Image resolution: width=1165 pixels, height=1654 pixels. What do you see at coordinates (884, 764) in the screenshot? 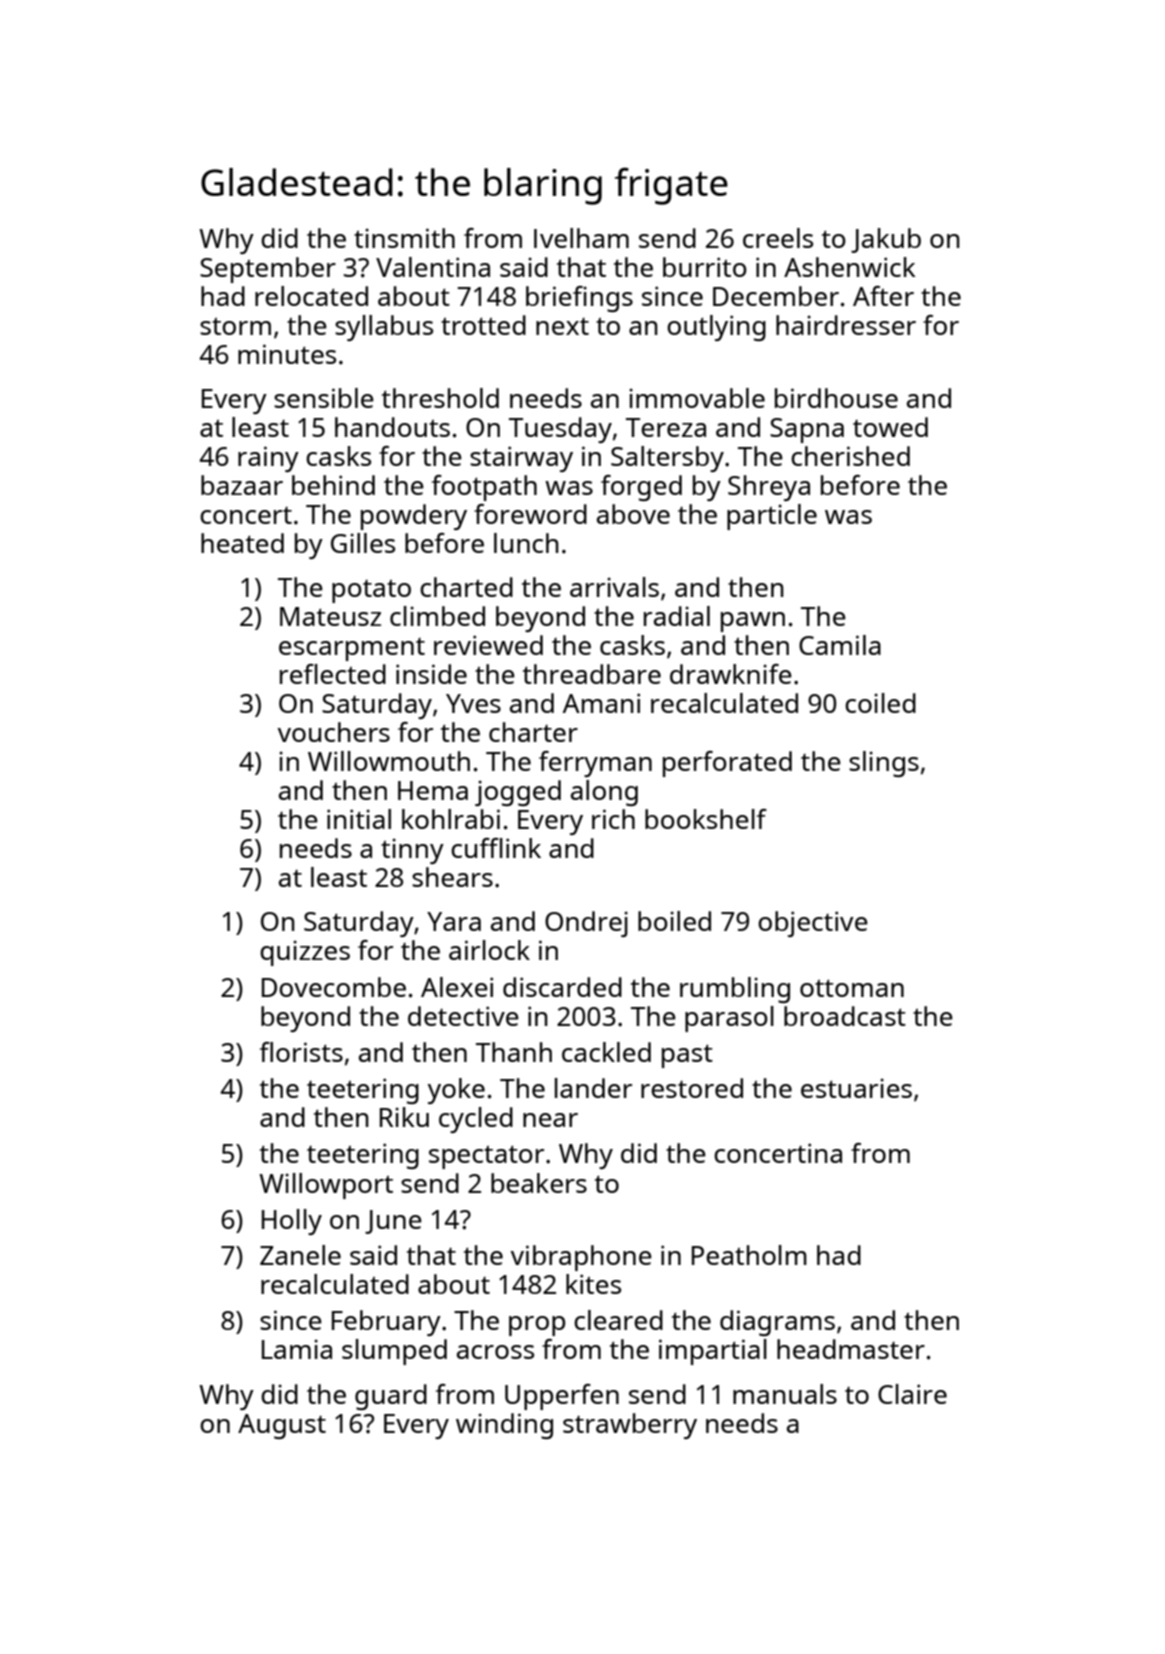
I see `slings` at bounding box center [884, 764].
